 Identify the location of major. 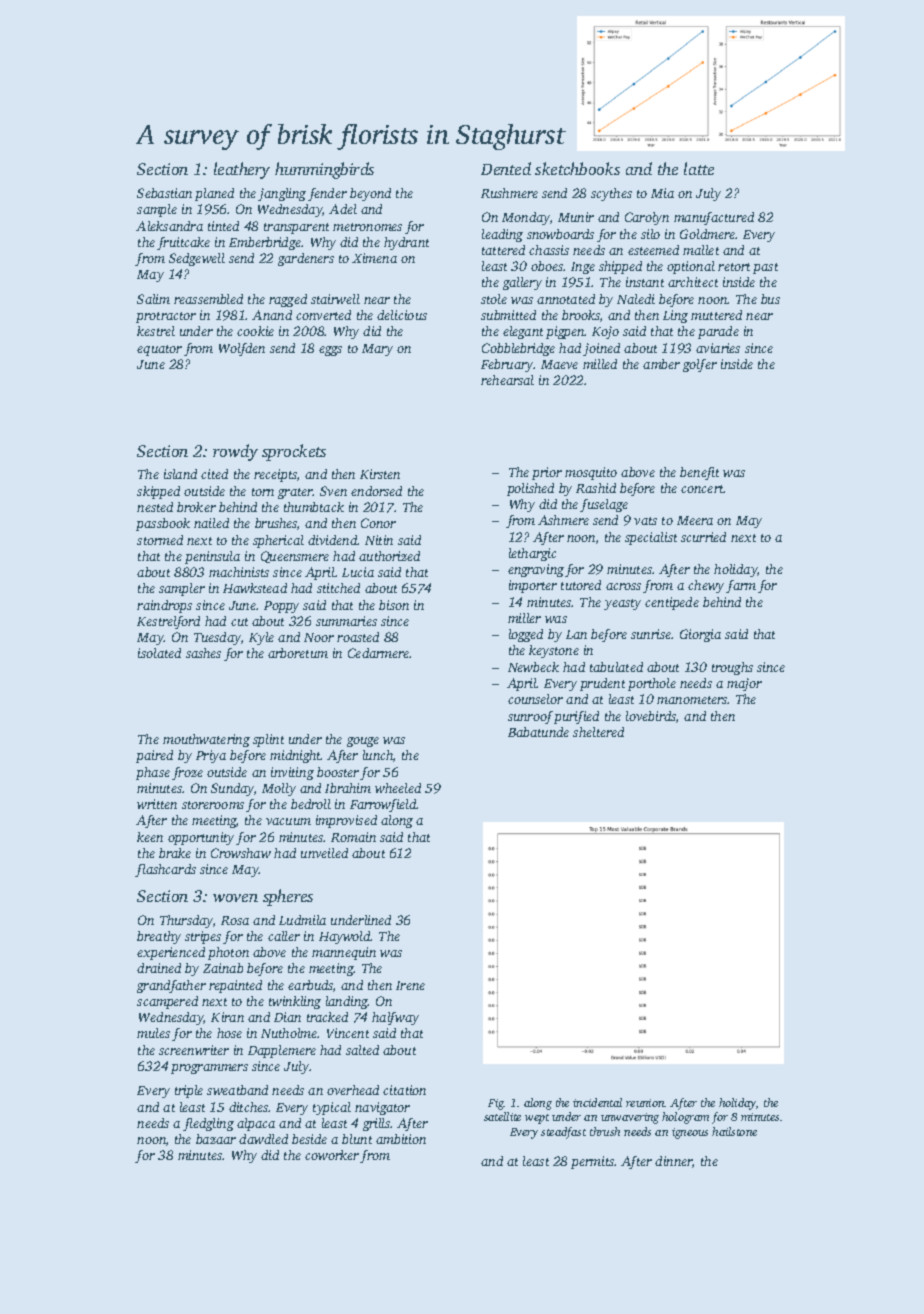
(744, 684).
